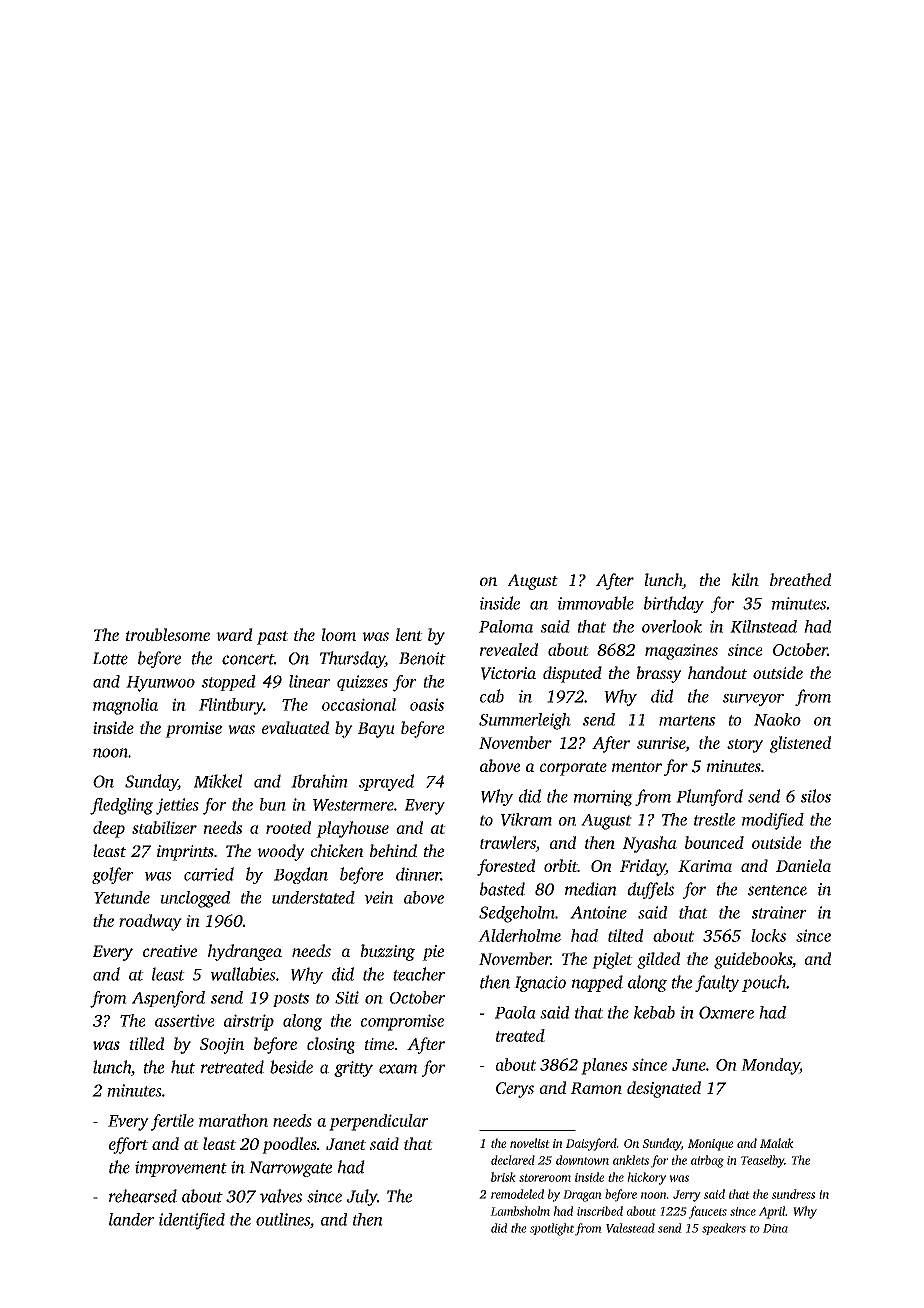 Image resolution: width=924 pixels, height=1308 pixels. Describe the element at coordinates (218, 781) in the page. I see `Mikkel` at that location.
